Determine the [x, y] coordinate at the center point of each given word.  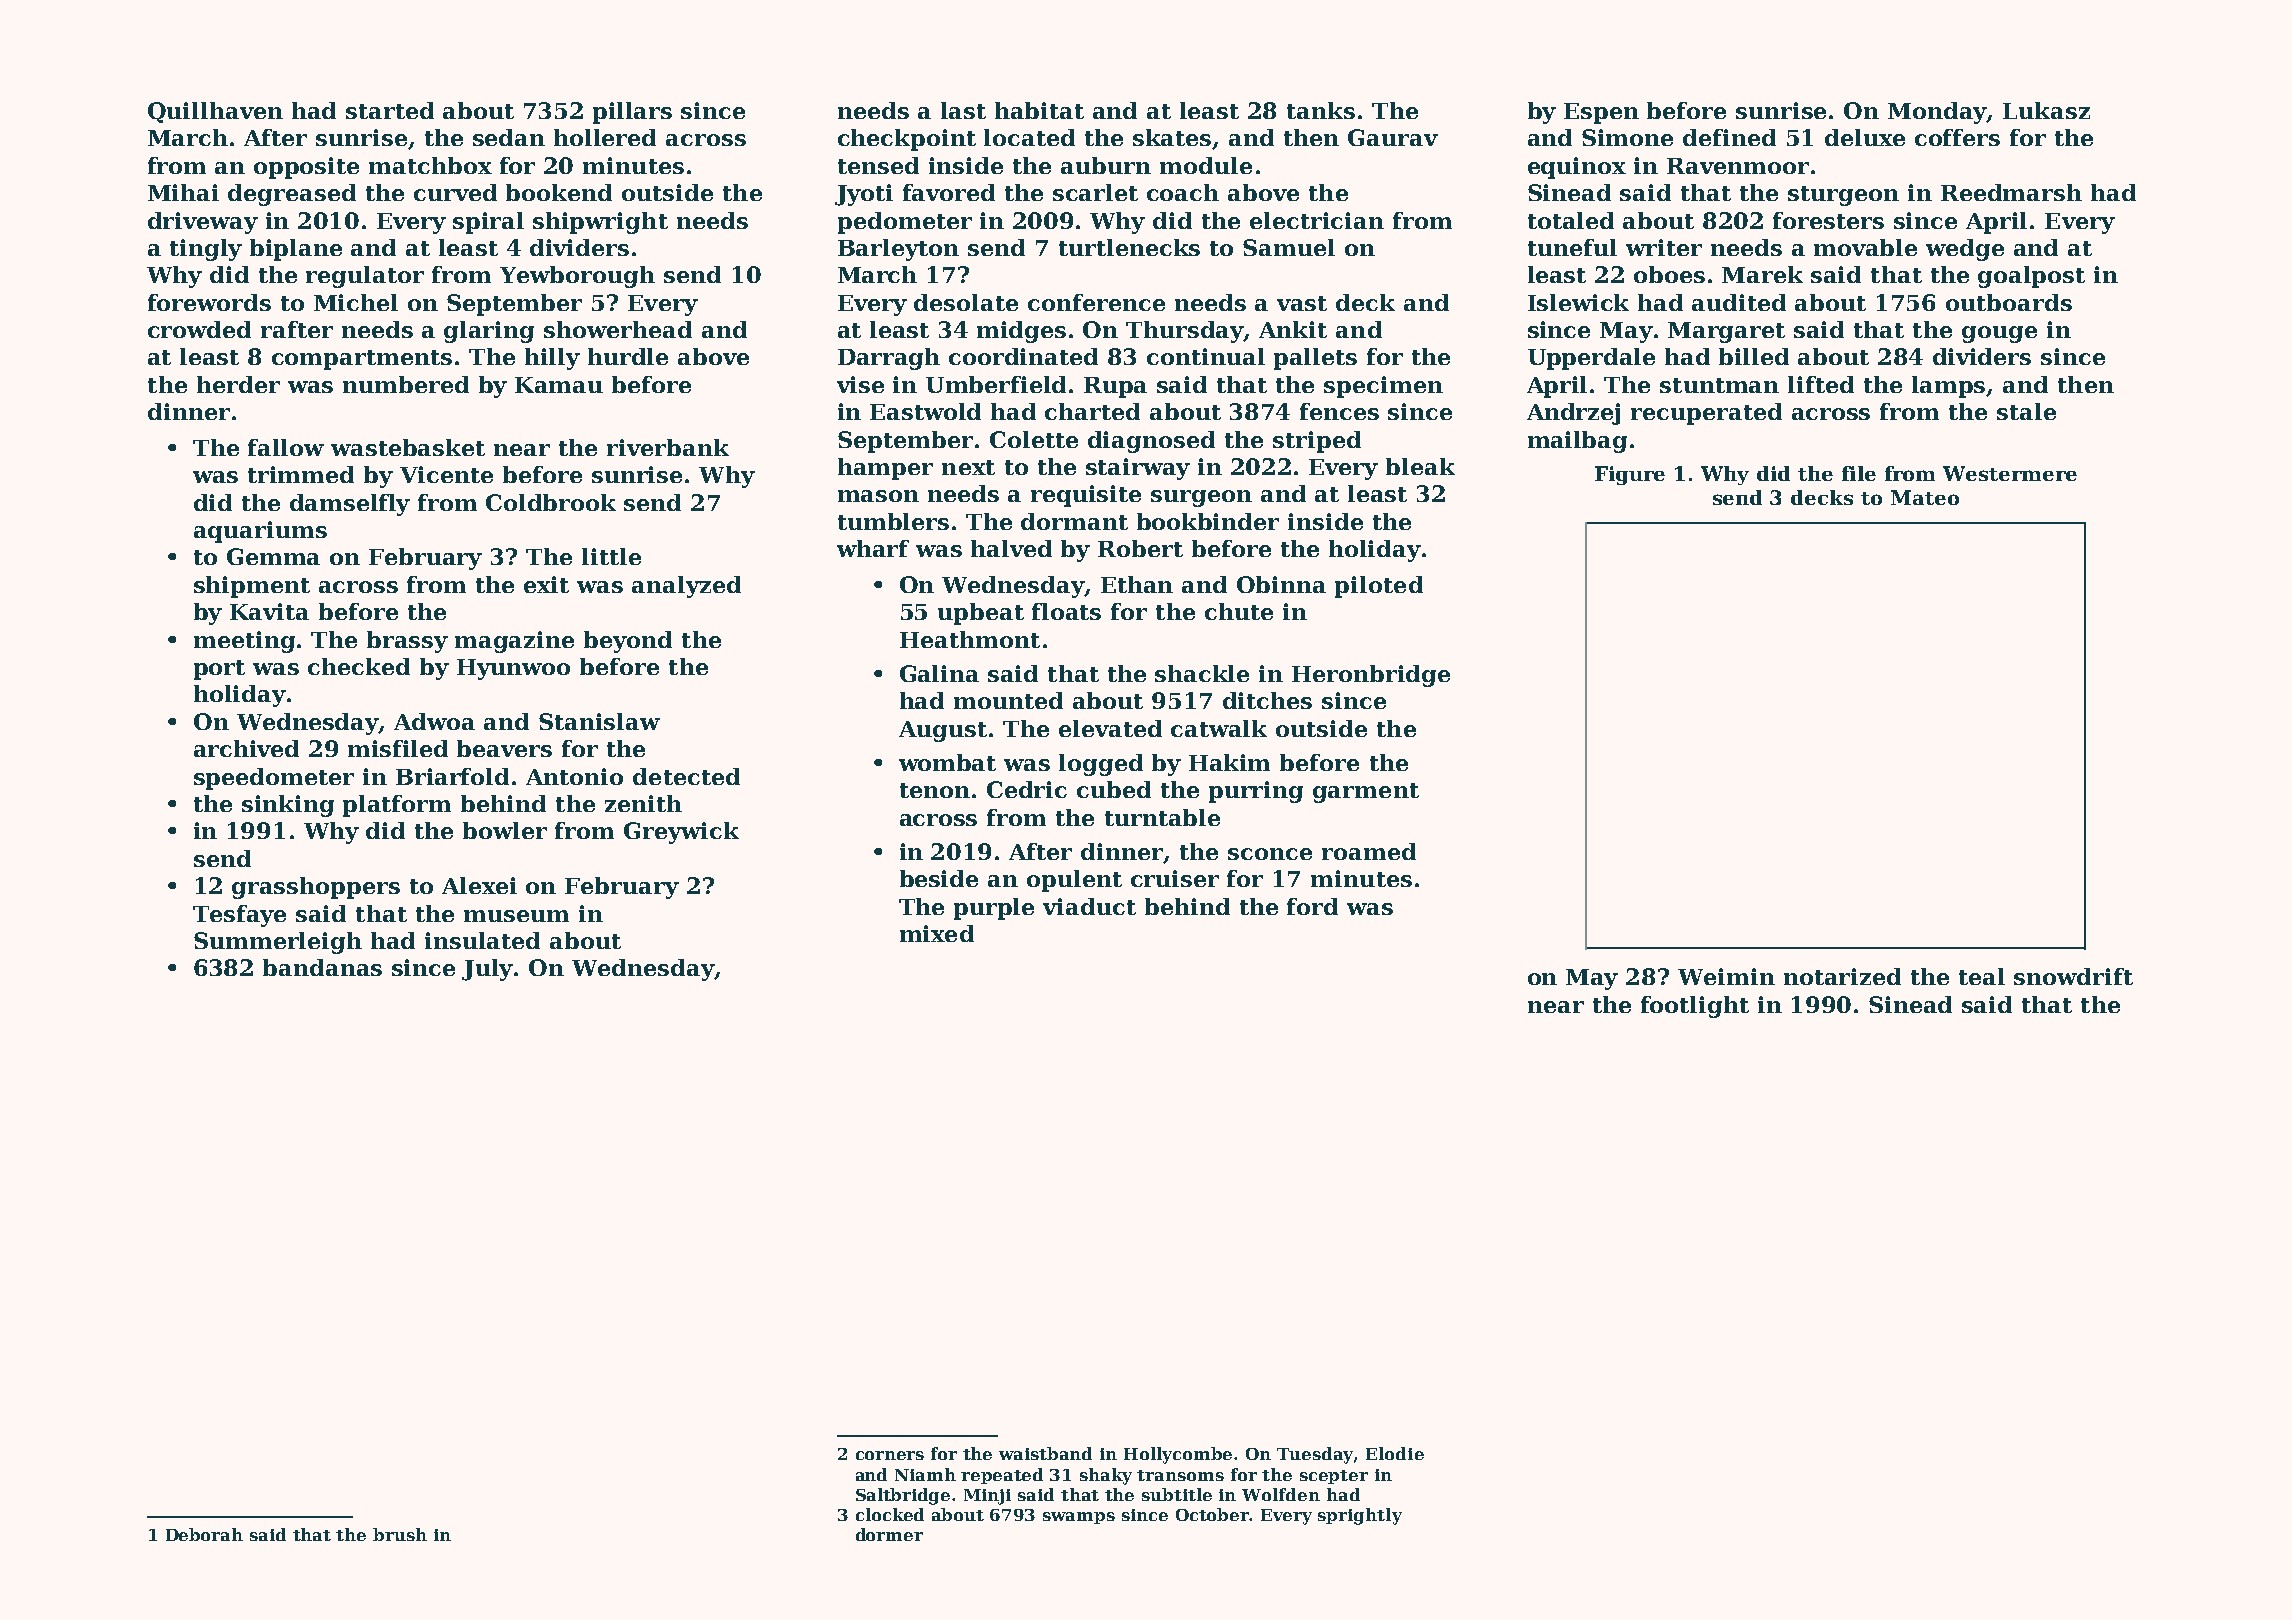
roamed [1369, 851]
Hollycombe [1178, 1455]
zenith [643, 803]
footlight [1695, 1007]
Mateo [1925, 497]
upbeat [981, 614]
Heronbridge [1371, 676]
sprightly [1360, 1516]
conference [1096, 302]
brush [400, 1534]
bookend [559, 192]
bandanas [322, 967]
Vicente [446, 474]
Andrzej [1573, 414]
